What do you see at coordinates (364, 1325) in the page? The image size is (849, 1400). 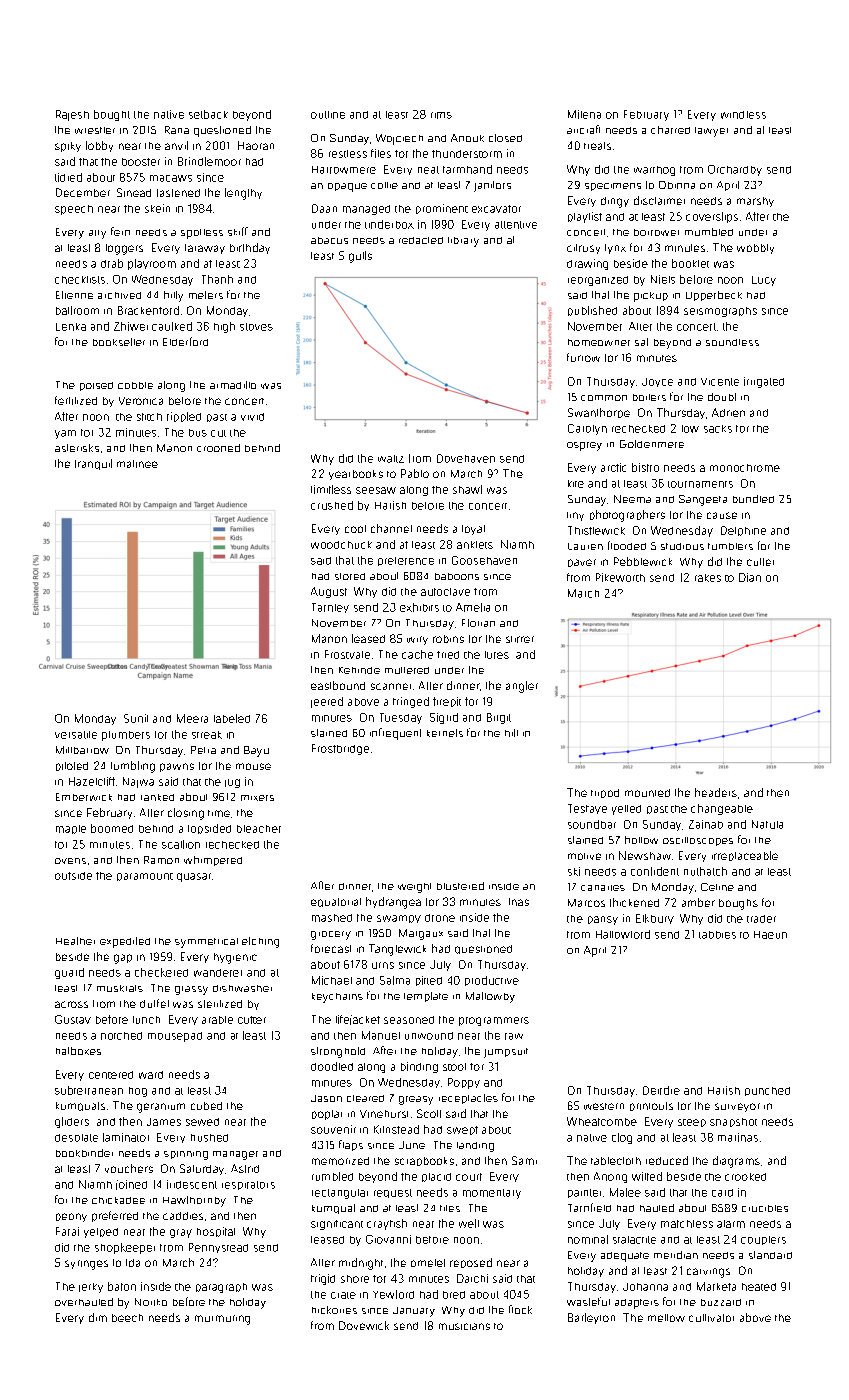 I see `Dovewick` at bounding box center [364, 1325].
